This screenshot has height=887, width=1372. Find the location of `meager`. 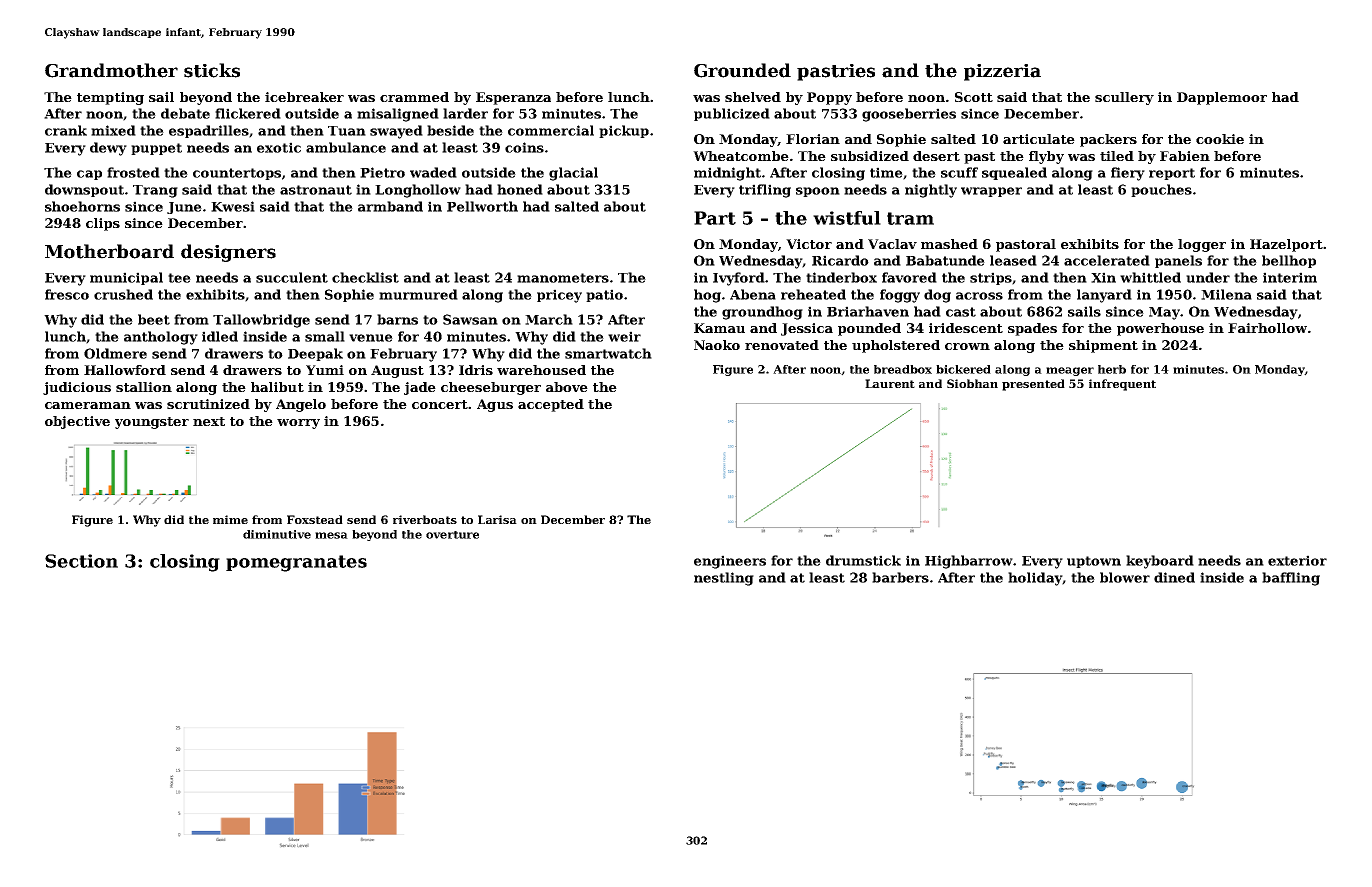

meager is located at coordinates (1070, 371).
